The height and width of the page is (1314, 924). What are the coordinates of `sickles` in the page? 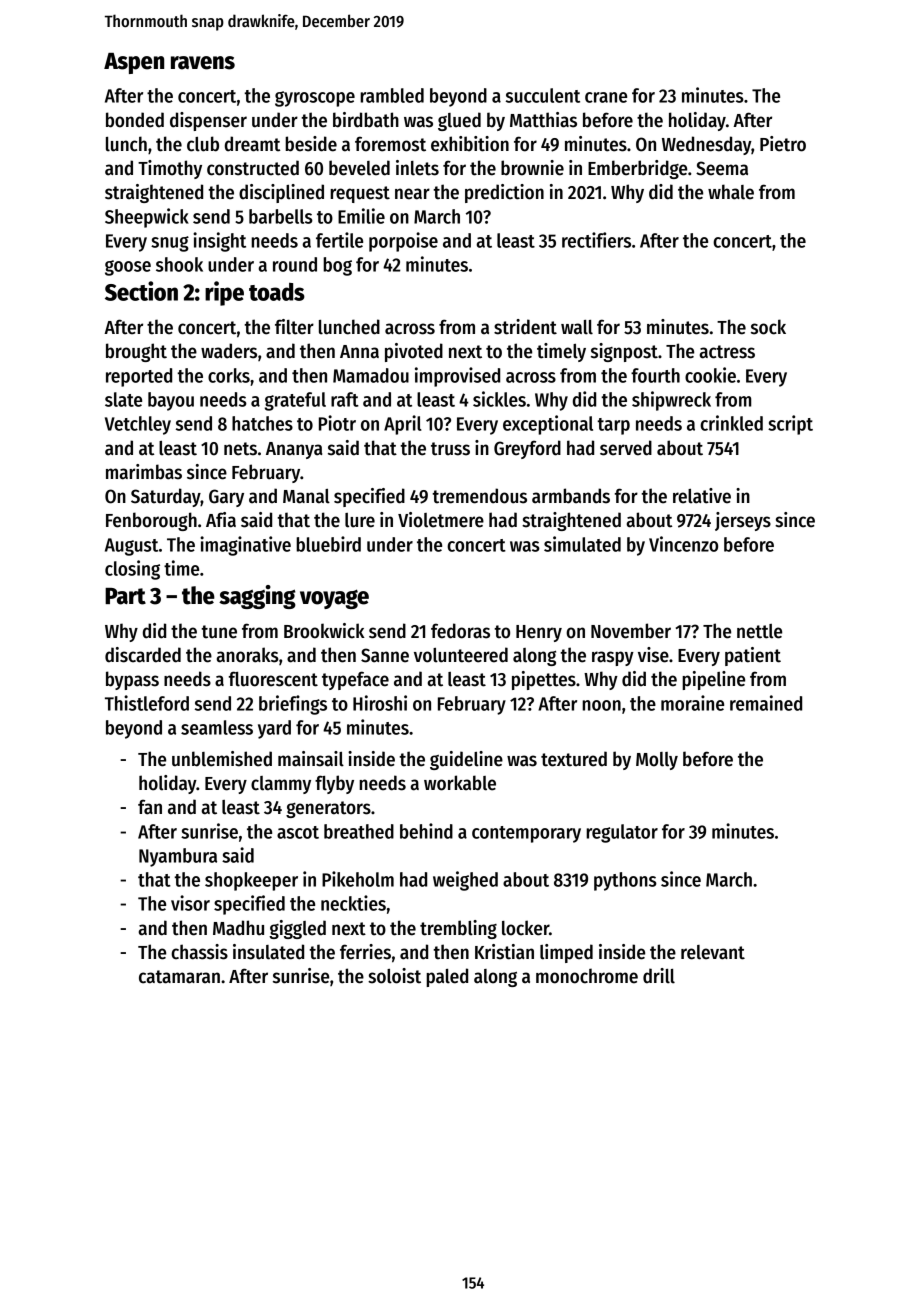 It's located at (499, 399).
